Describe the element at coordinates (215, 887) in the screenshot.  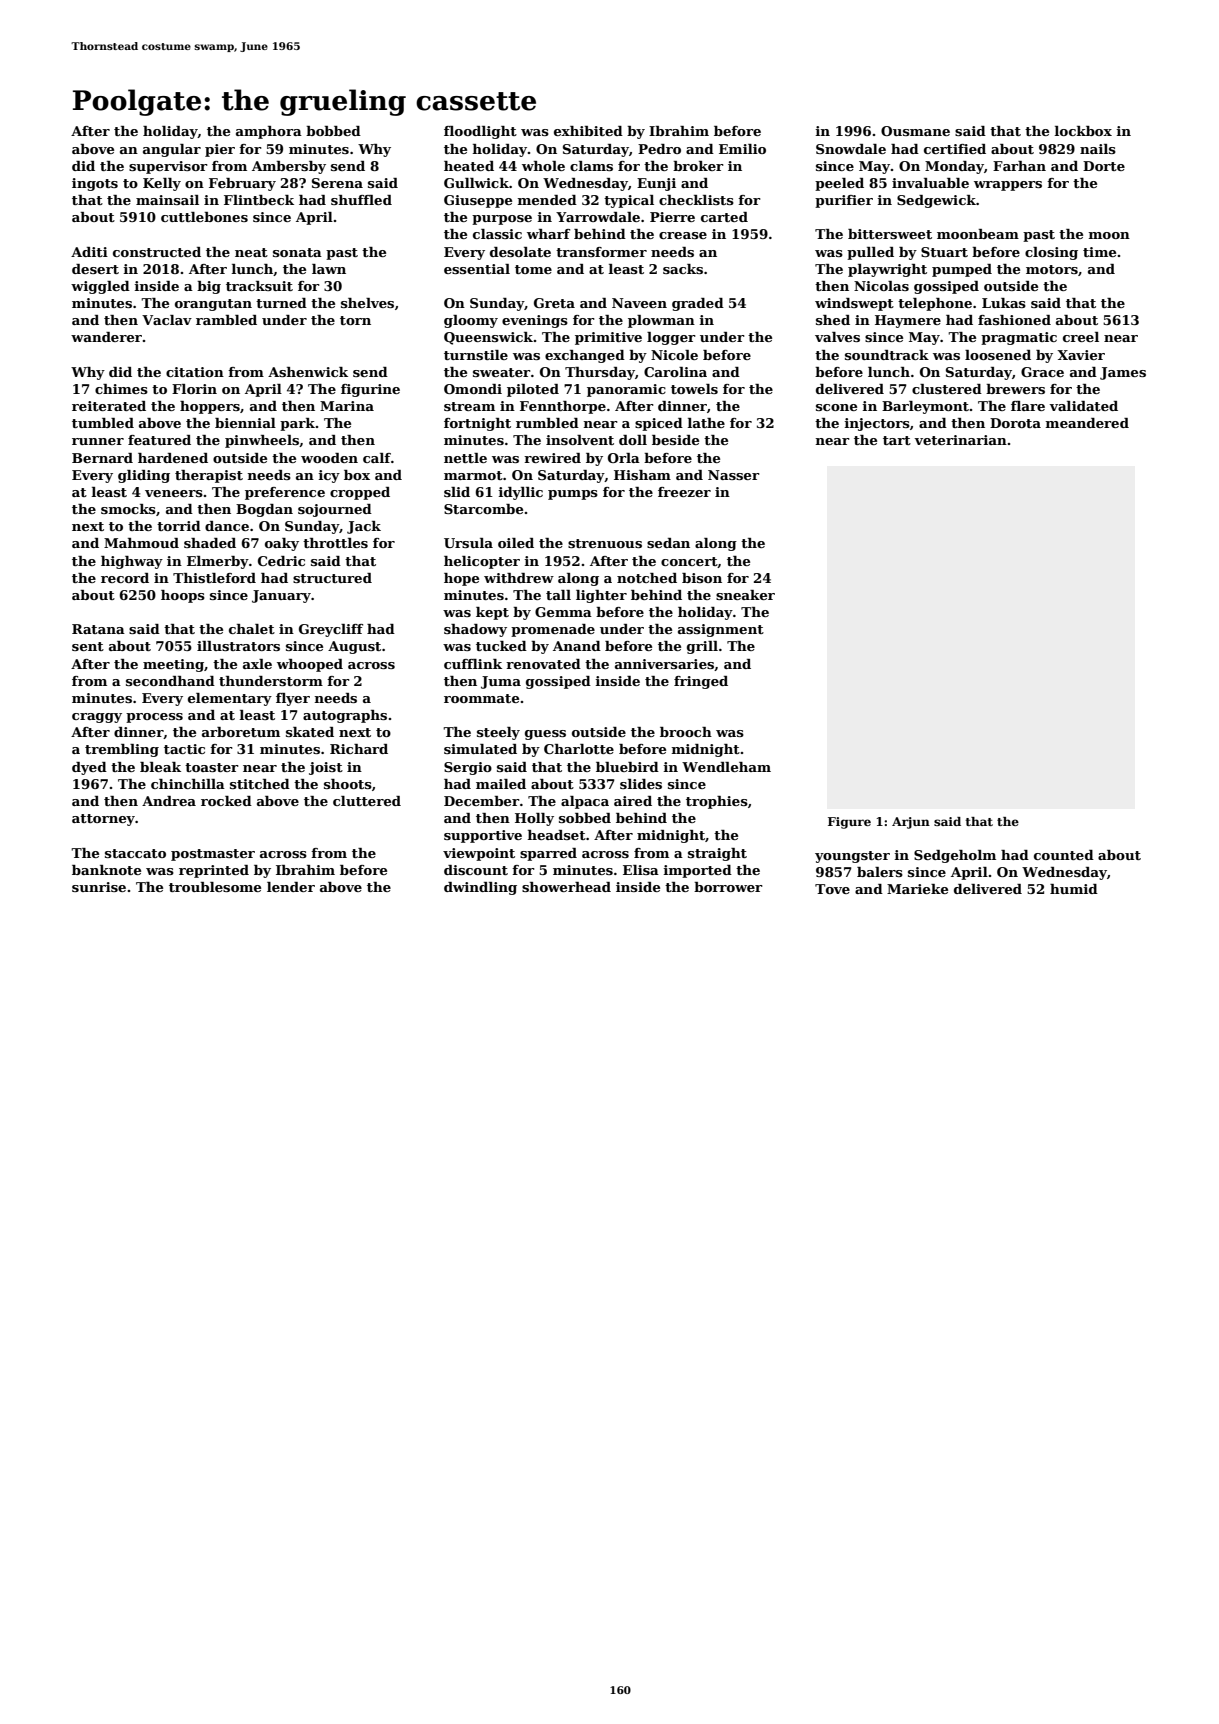
I see `troublesome` at that location.
